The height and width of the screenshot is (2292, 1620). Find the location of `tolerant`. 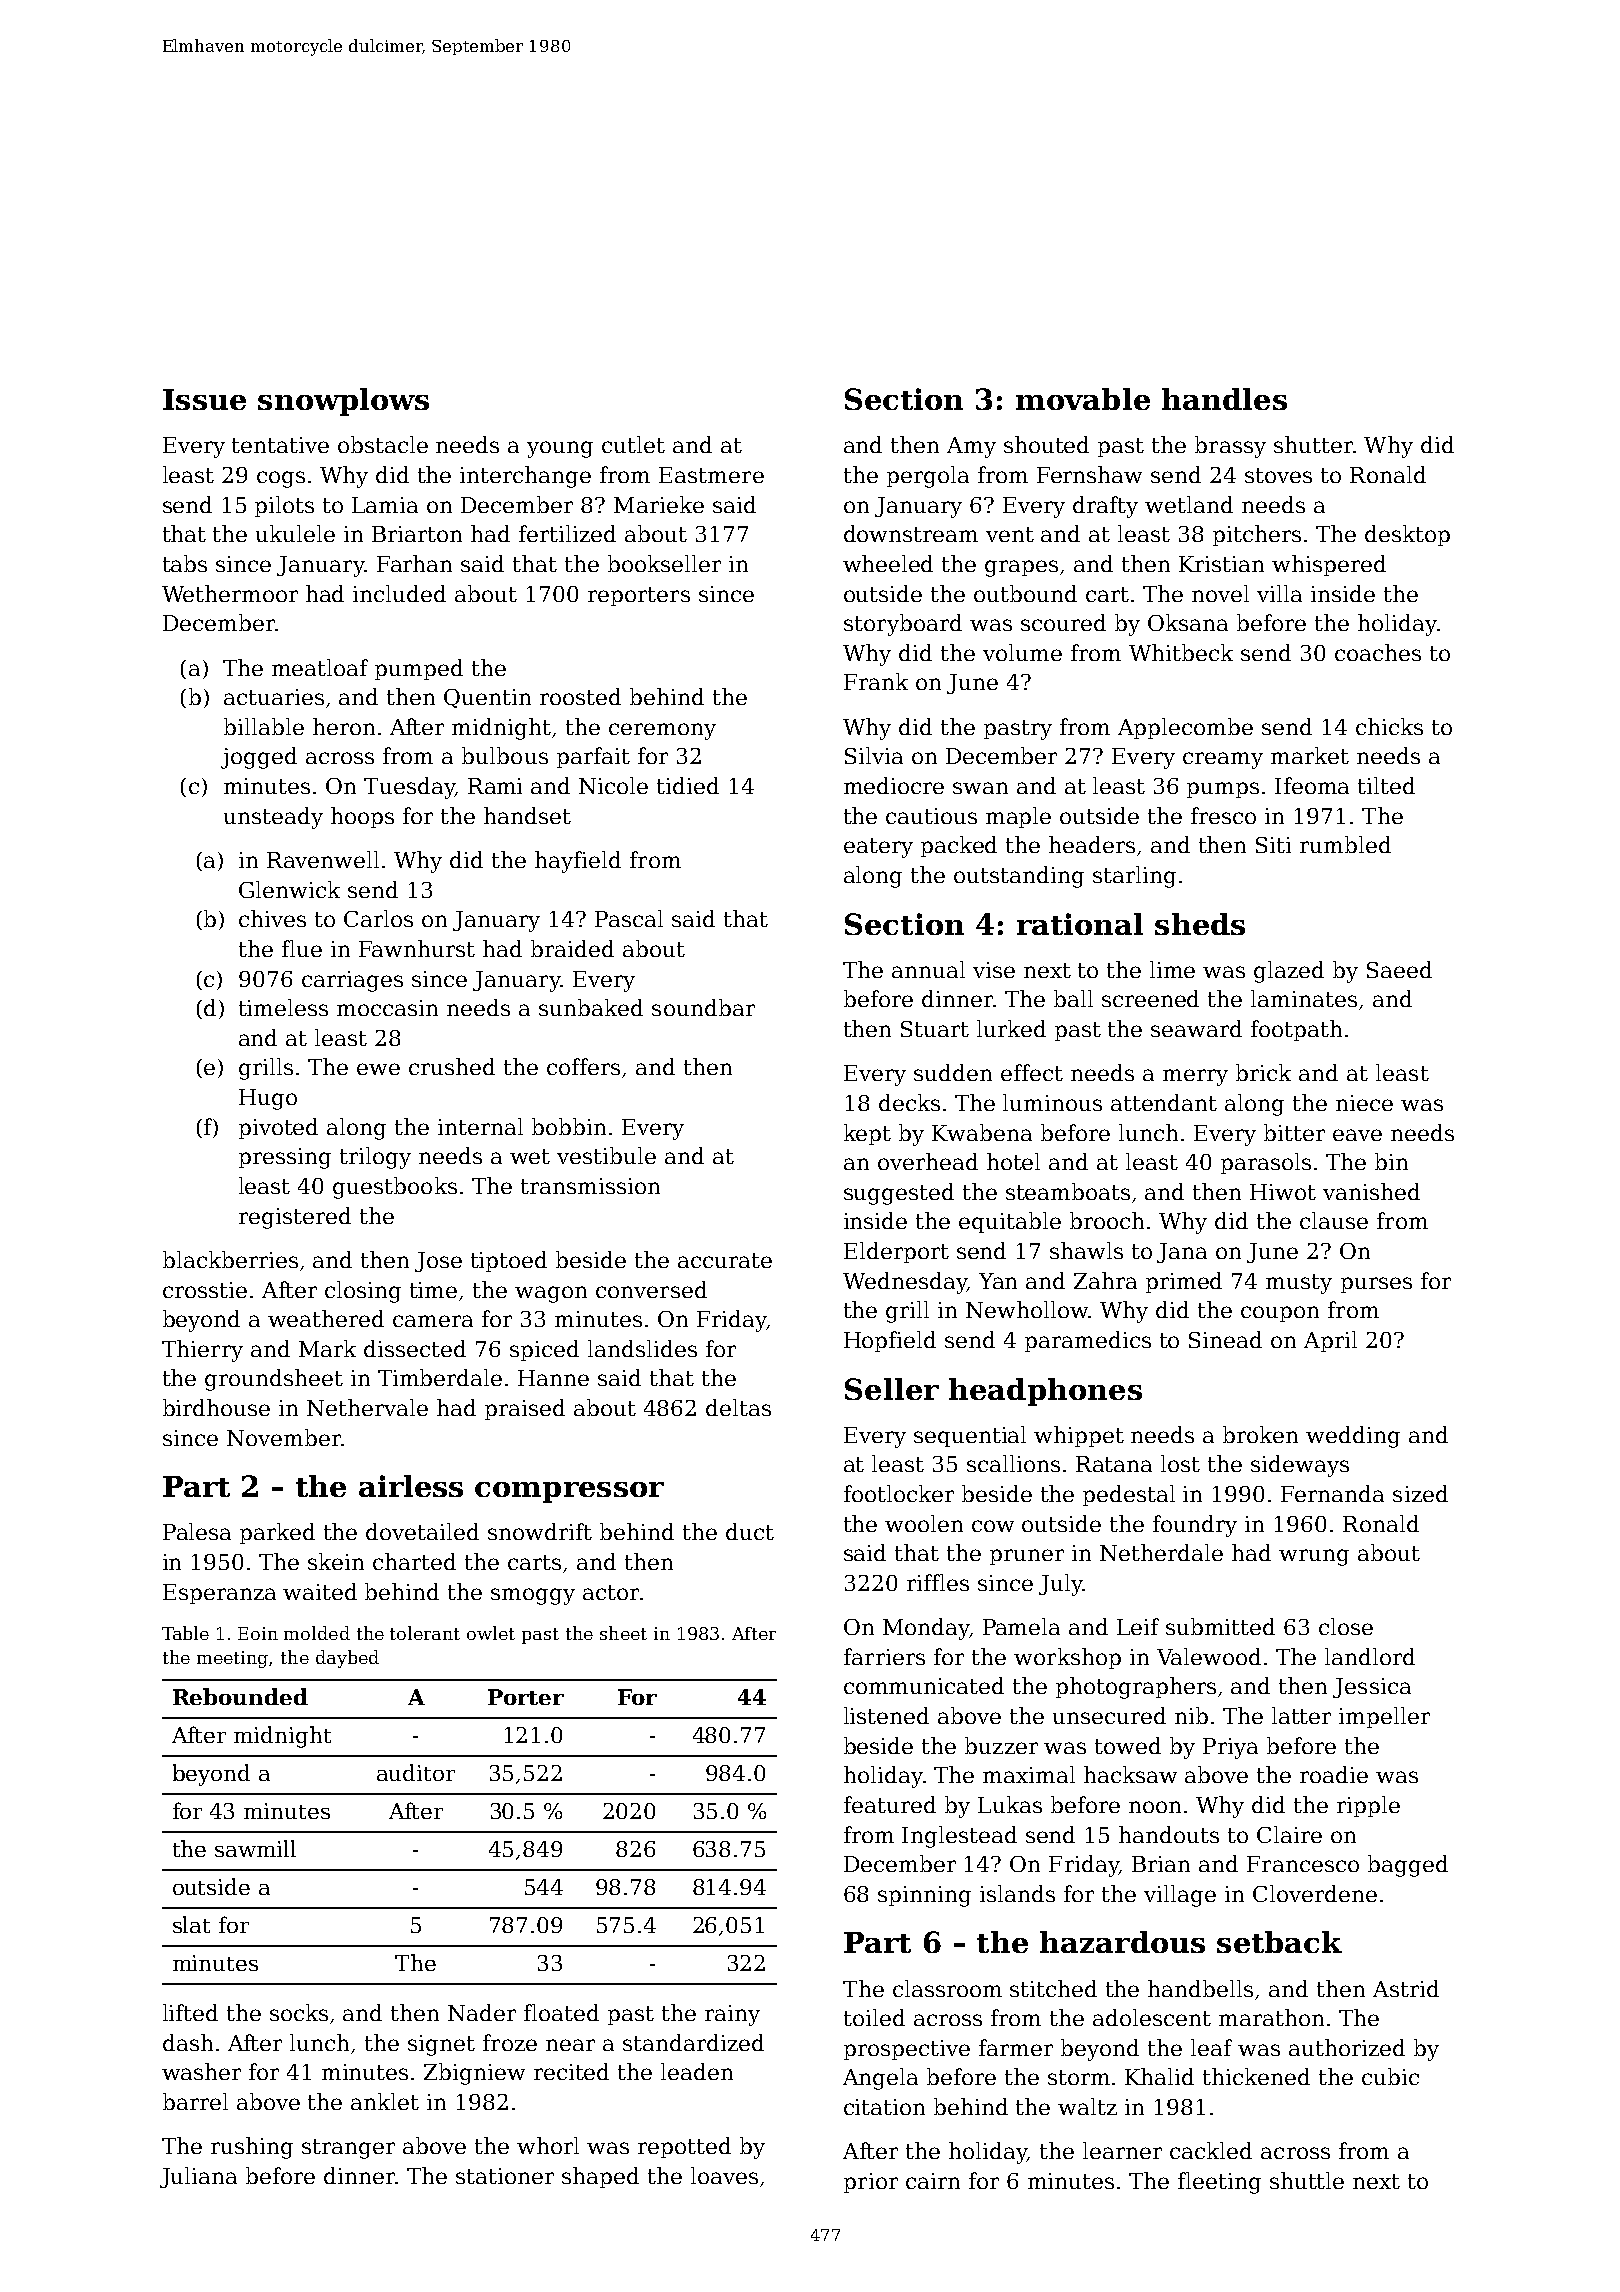

tolerant is located at coordinates (425, 1633).
